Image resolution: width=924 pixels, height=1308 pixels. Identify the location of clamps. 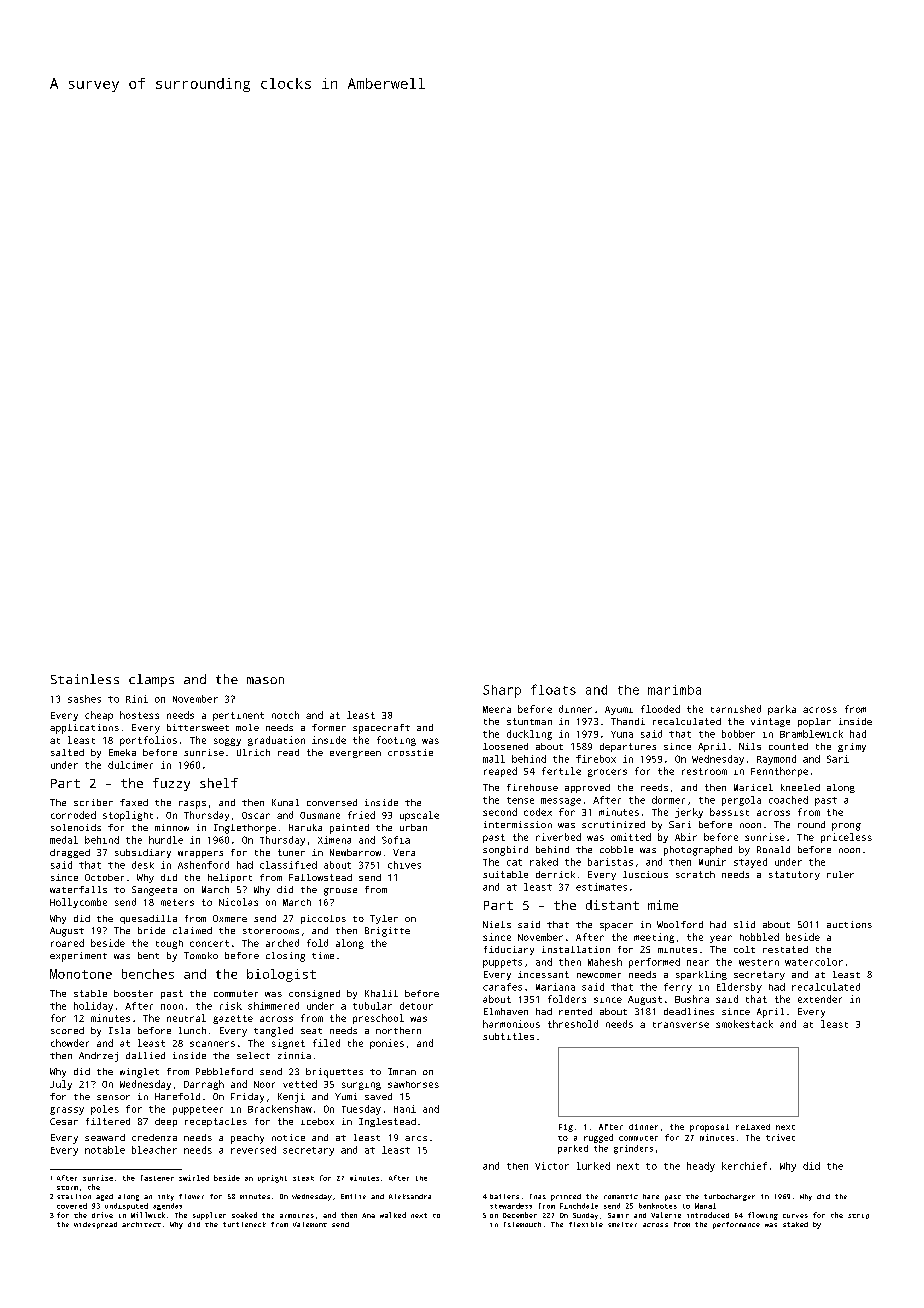
(151, 680).
